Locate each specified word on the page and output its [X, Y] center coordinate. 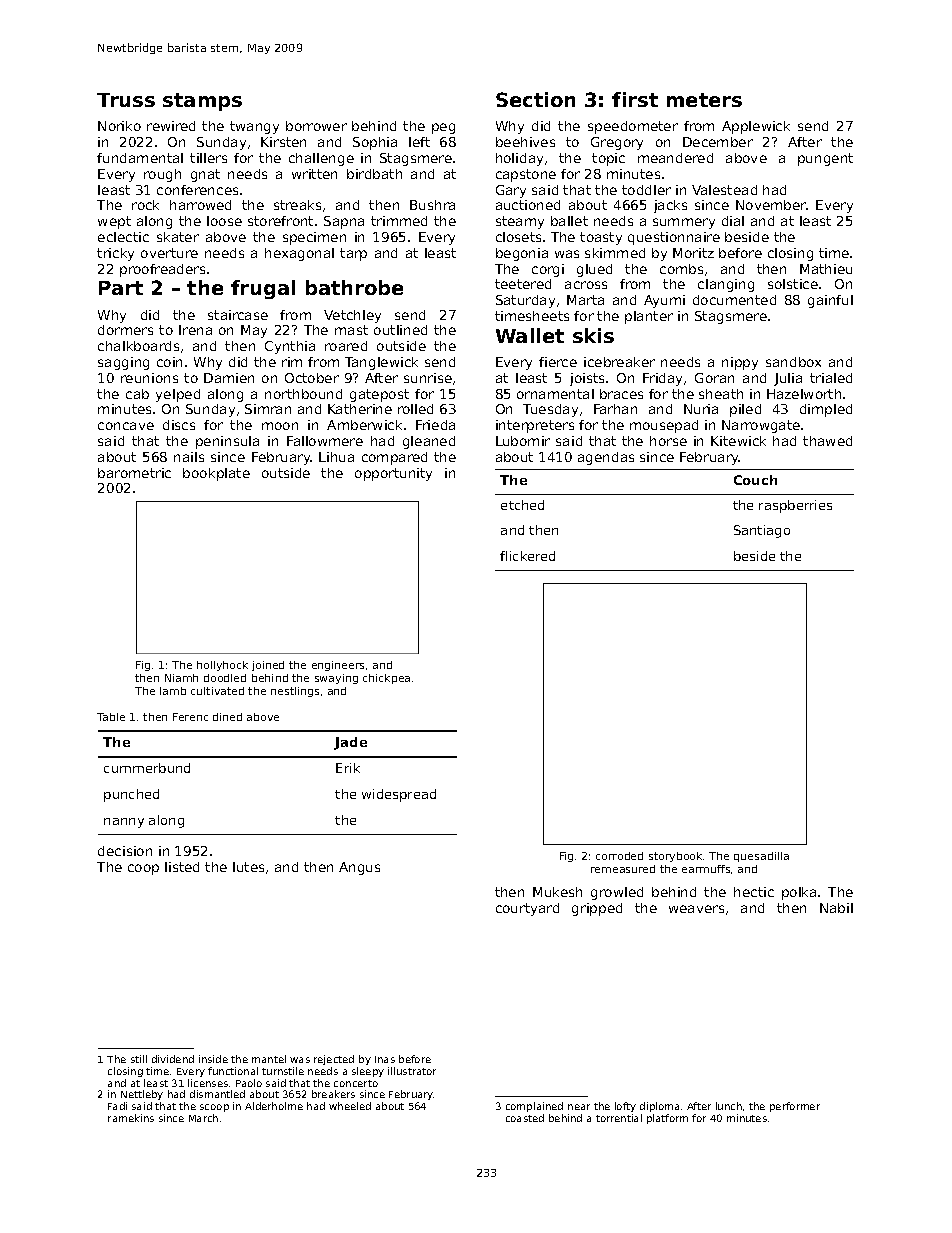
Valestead [724, 190]
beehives [525, 142]
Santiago [762, 531]
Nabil [836, 908]
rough [162, 175]
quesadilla [761, 857]
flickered [527, 556]
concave [126, 426]
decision [125, 851]
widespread [399, 795]
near [579, 1107]
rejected [334, 1060]
